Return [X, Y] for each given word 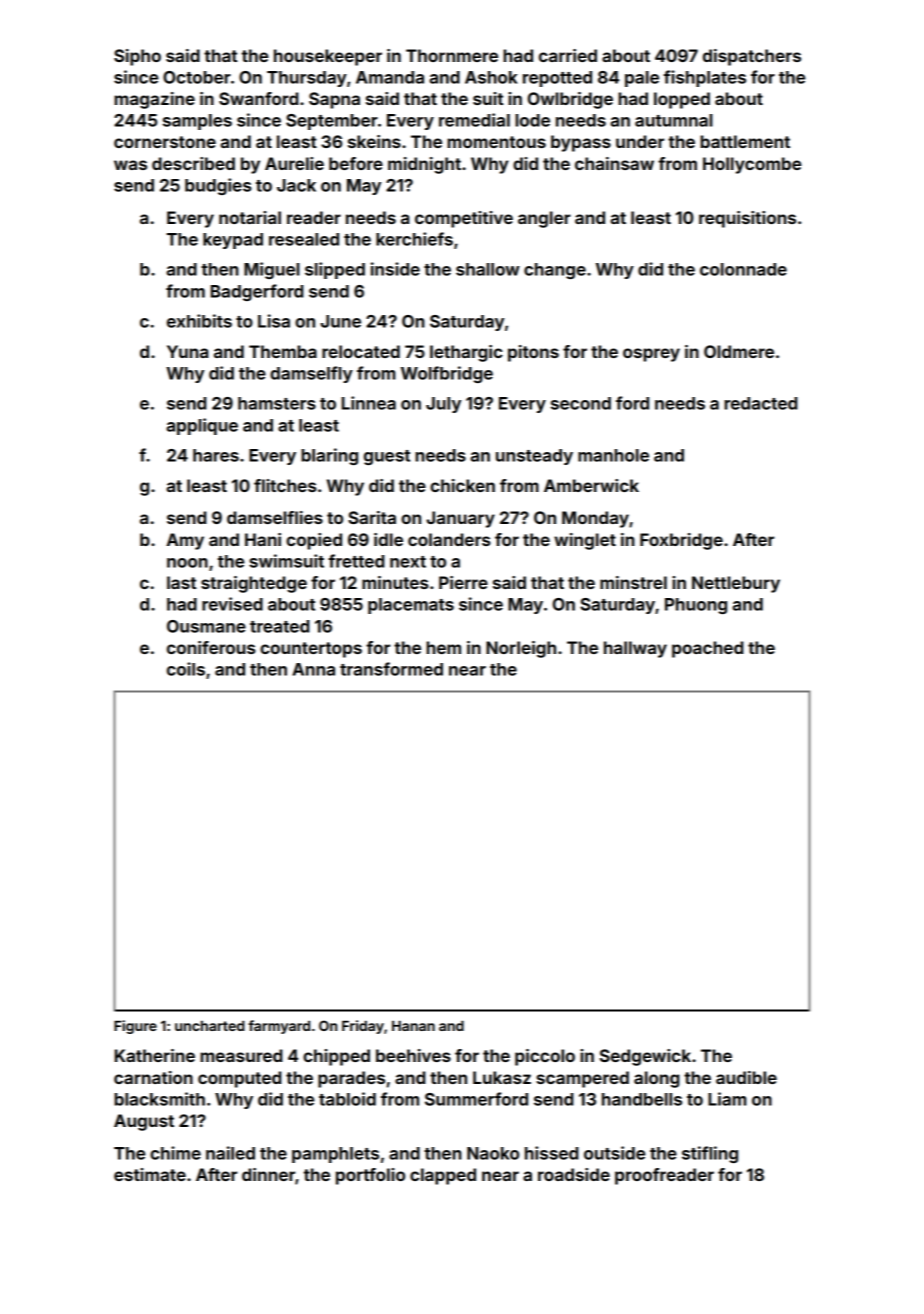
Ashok [491, 77]
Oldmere [739, 351]
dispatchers [752, 57]
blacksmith [159, 1099]
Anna [313, 669]
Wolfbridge [447, 374]
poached [707, 649]
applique [202, 426]
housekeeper [328, 57]
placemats [411, 606]
